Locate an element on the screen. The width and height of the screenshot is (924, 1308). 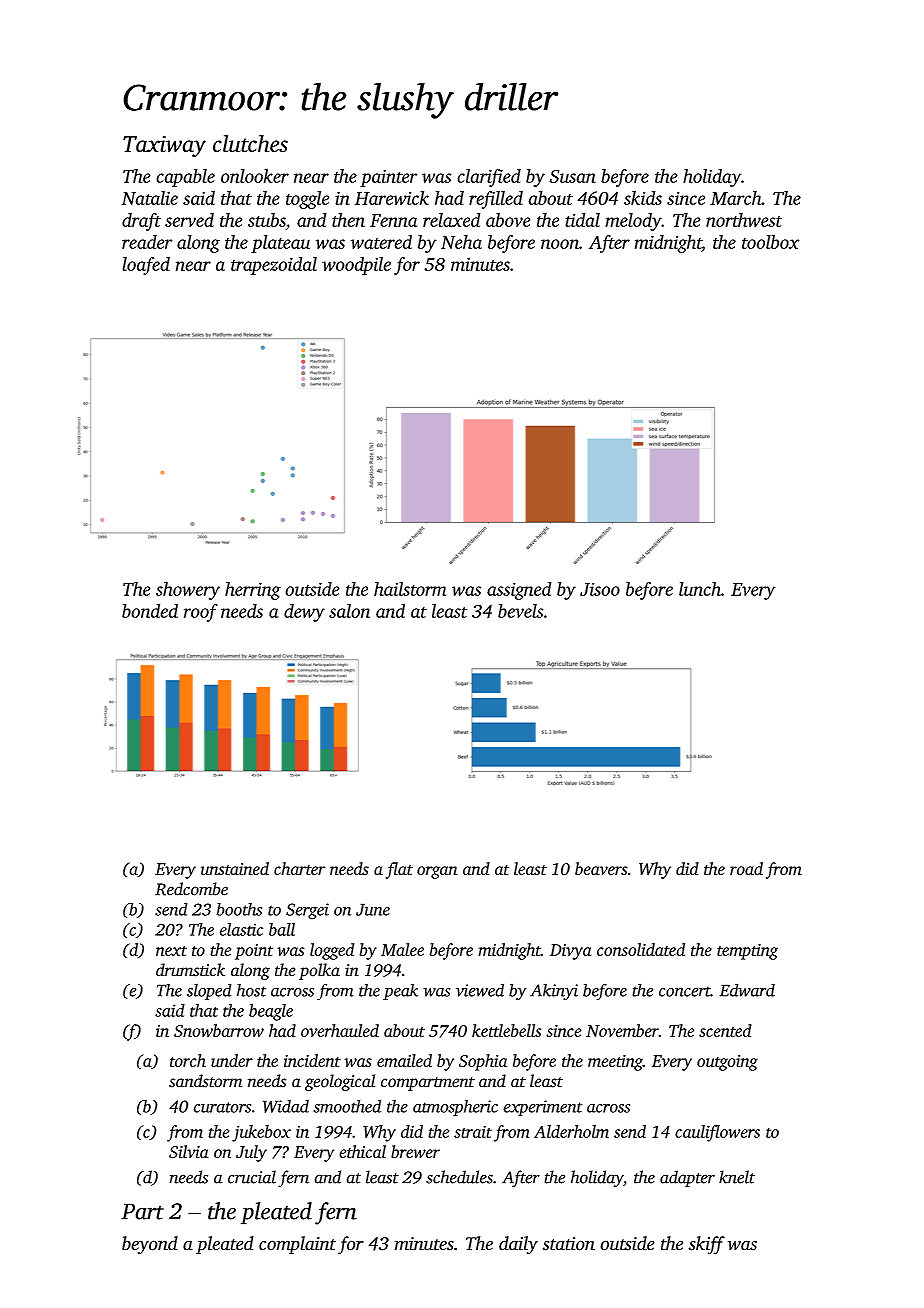
clarified is located at coordinates (489, 178).
